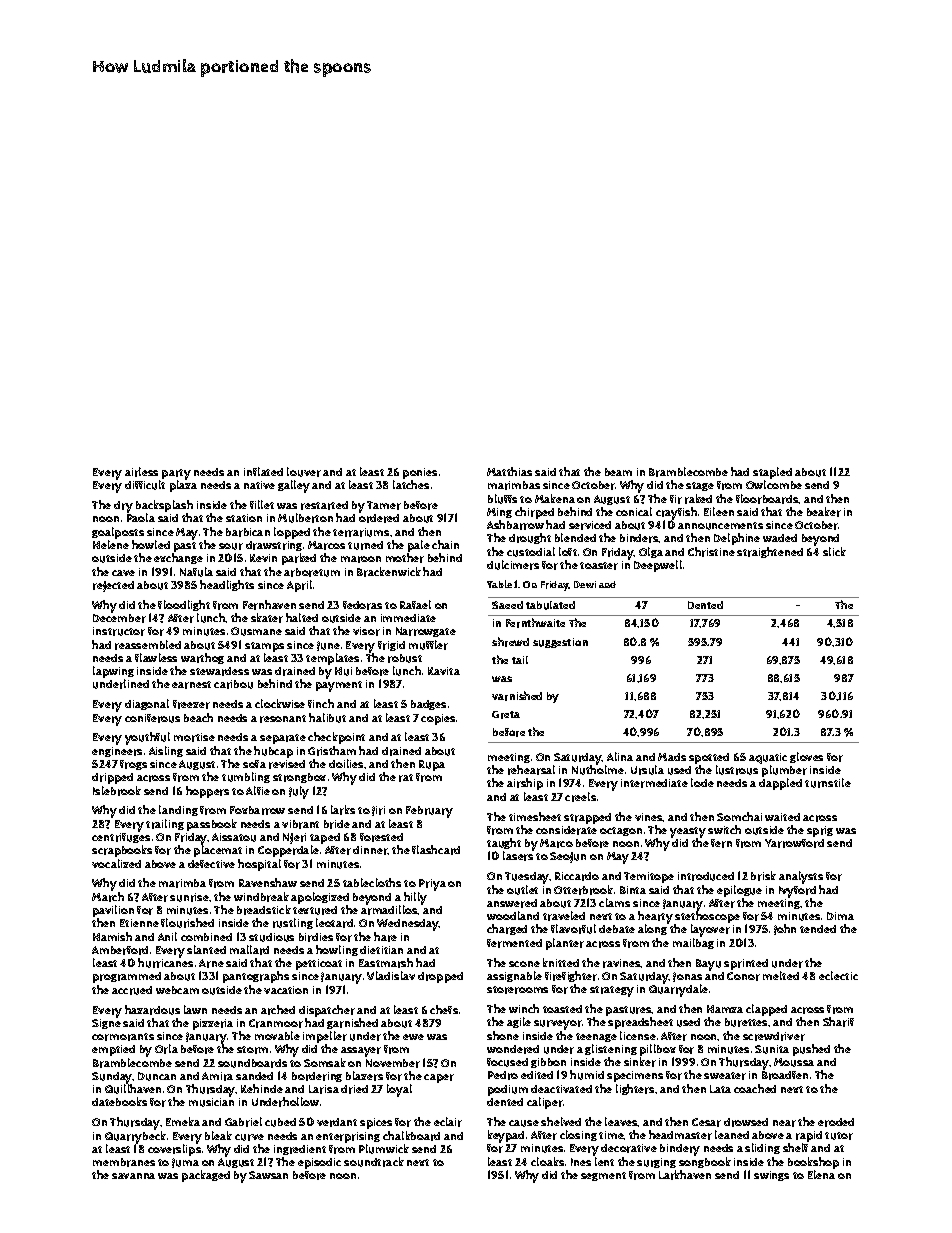 The height and width of the screenshot is (1233, 952). Describe the element at coordinates (428, 705) in the screenshot. I see `badges` at that location.
